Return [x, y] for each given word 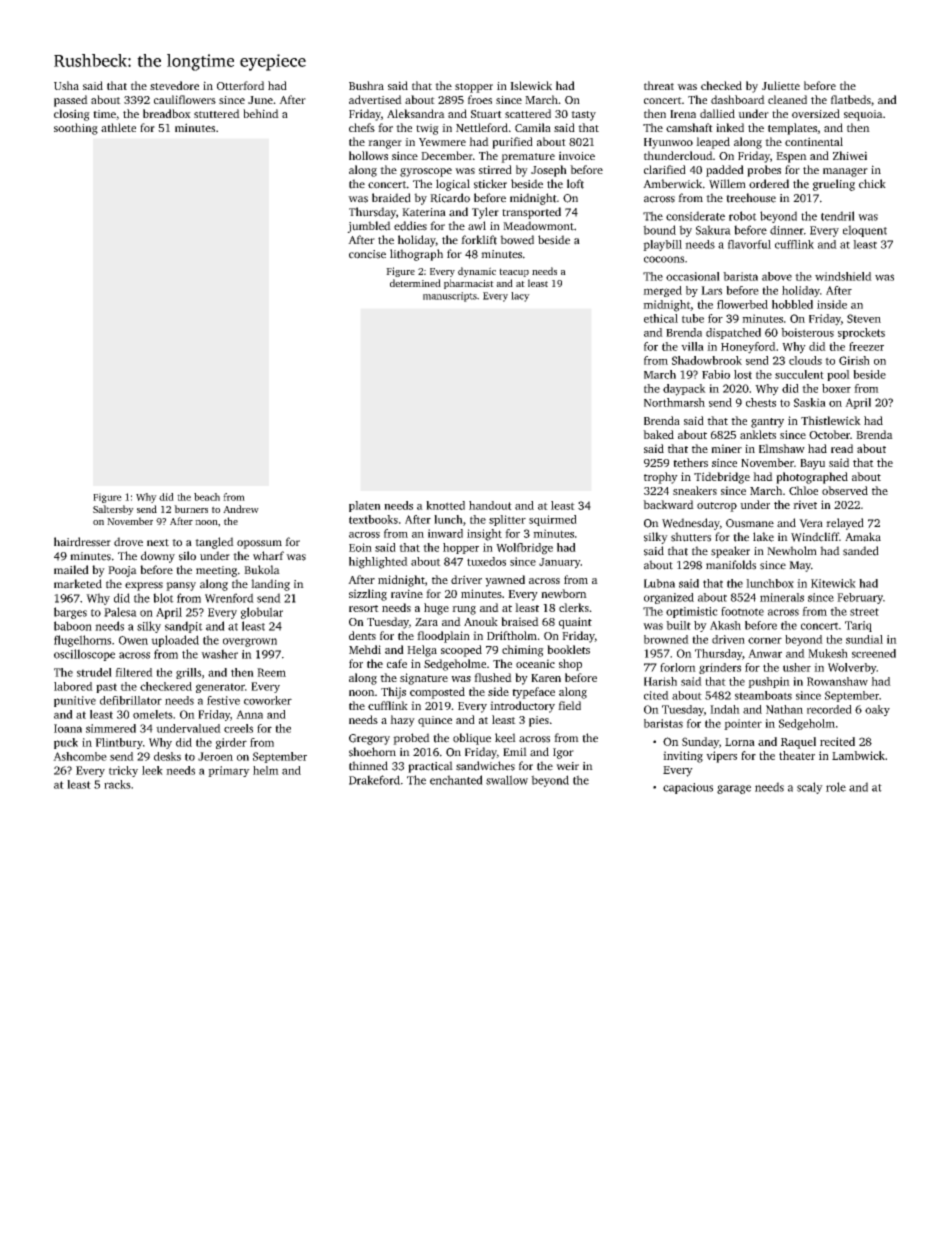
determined [415, 283]
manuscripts [450, 297]
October [829, 434]
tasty [583, 116]
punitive [75, 701]
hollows [368, 155]
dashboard [738, 99]
